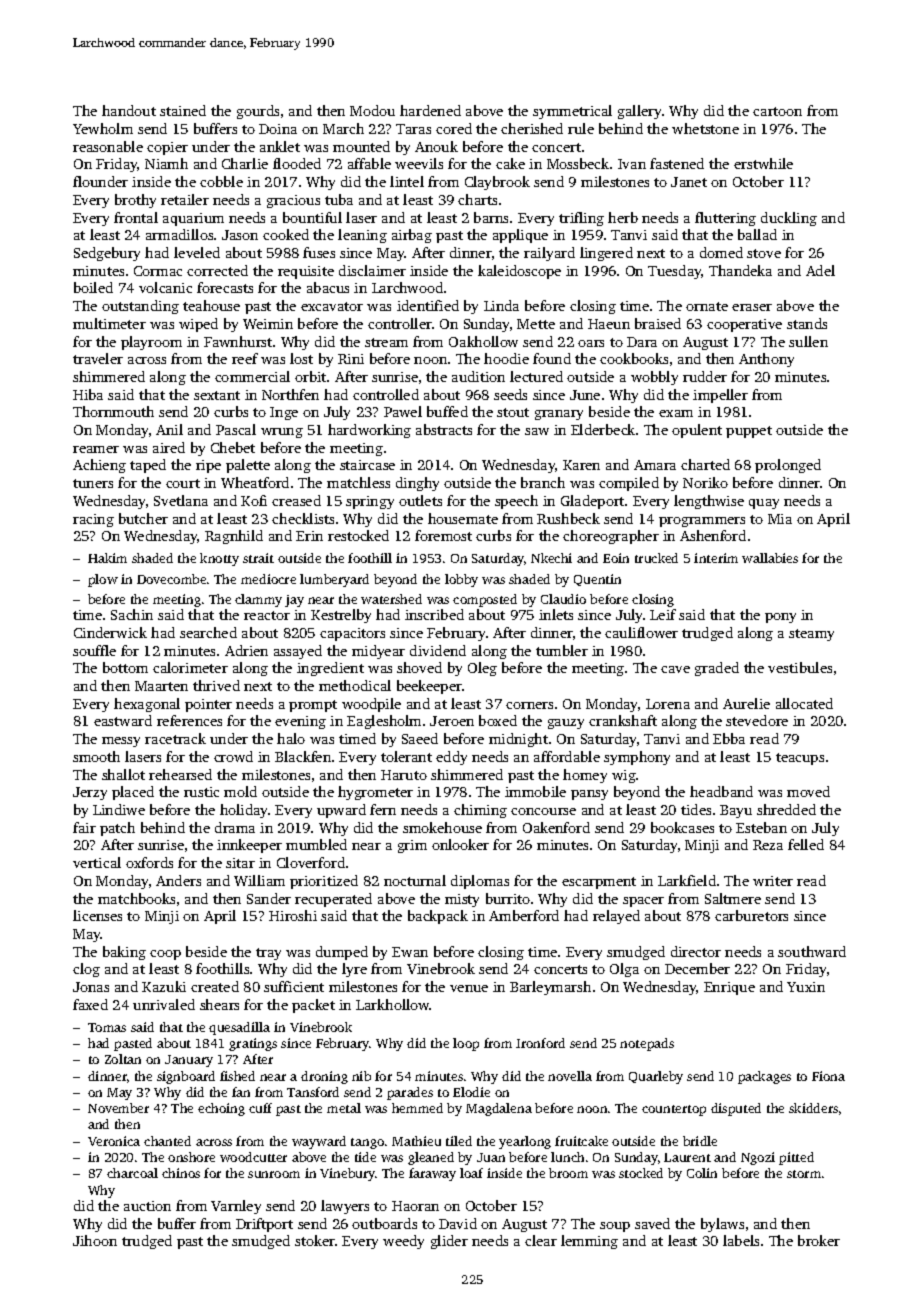  Describe the element at coordinates (736, 1109) in the page. I see `disputed` at that location.
